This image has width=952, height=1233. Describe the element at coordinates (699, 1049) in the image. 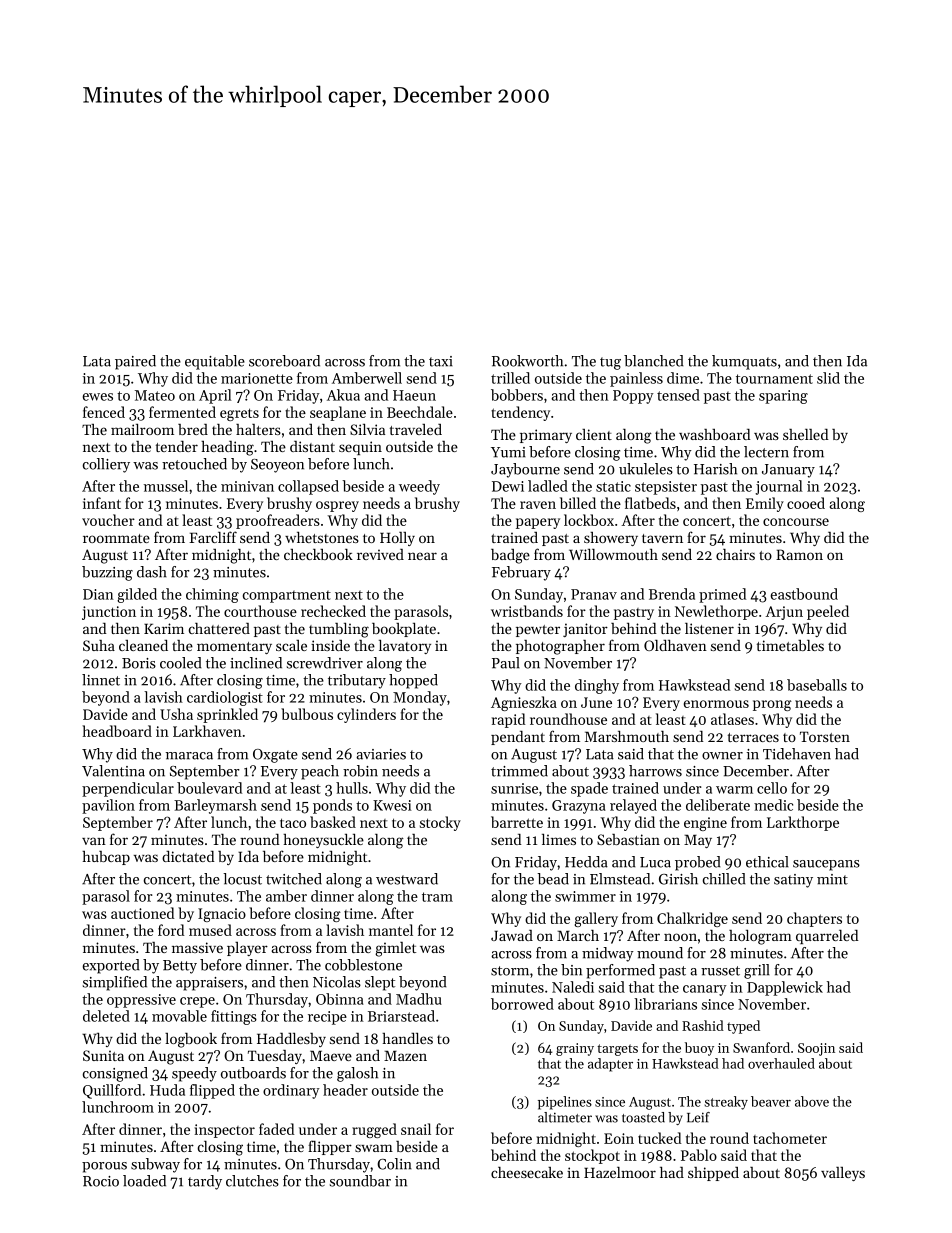

I see `buoy` at that location.
